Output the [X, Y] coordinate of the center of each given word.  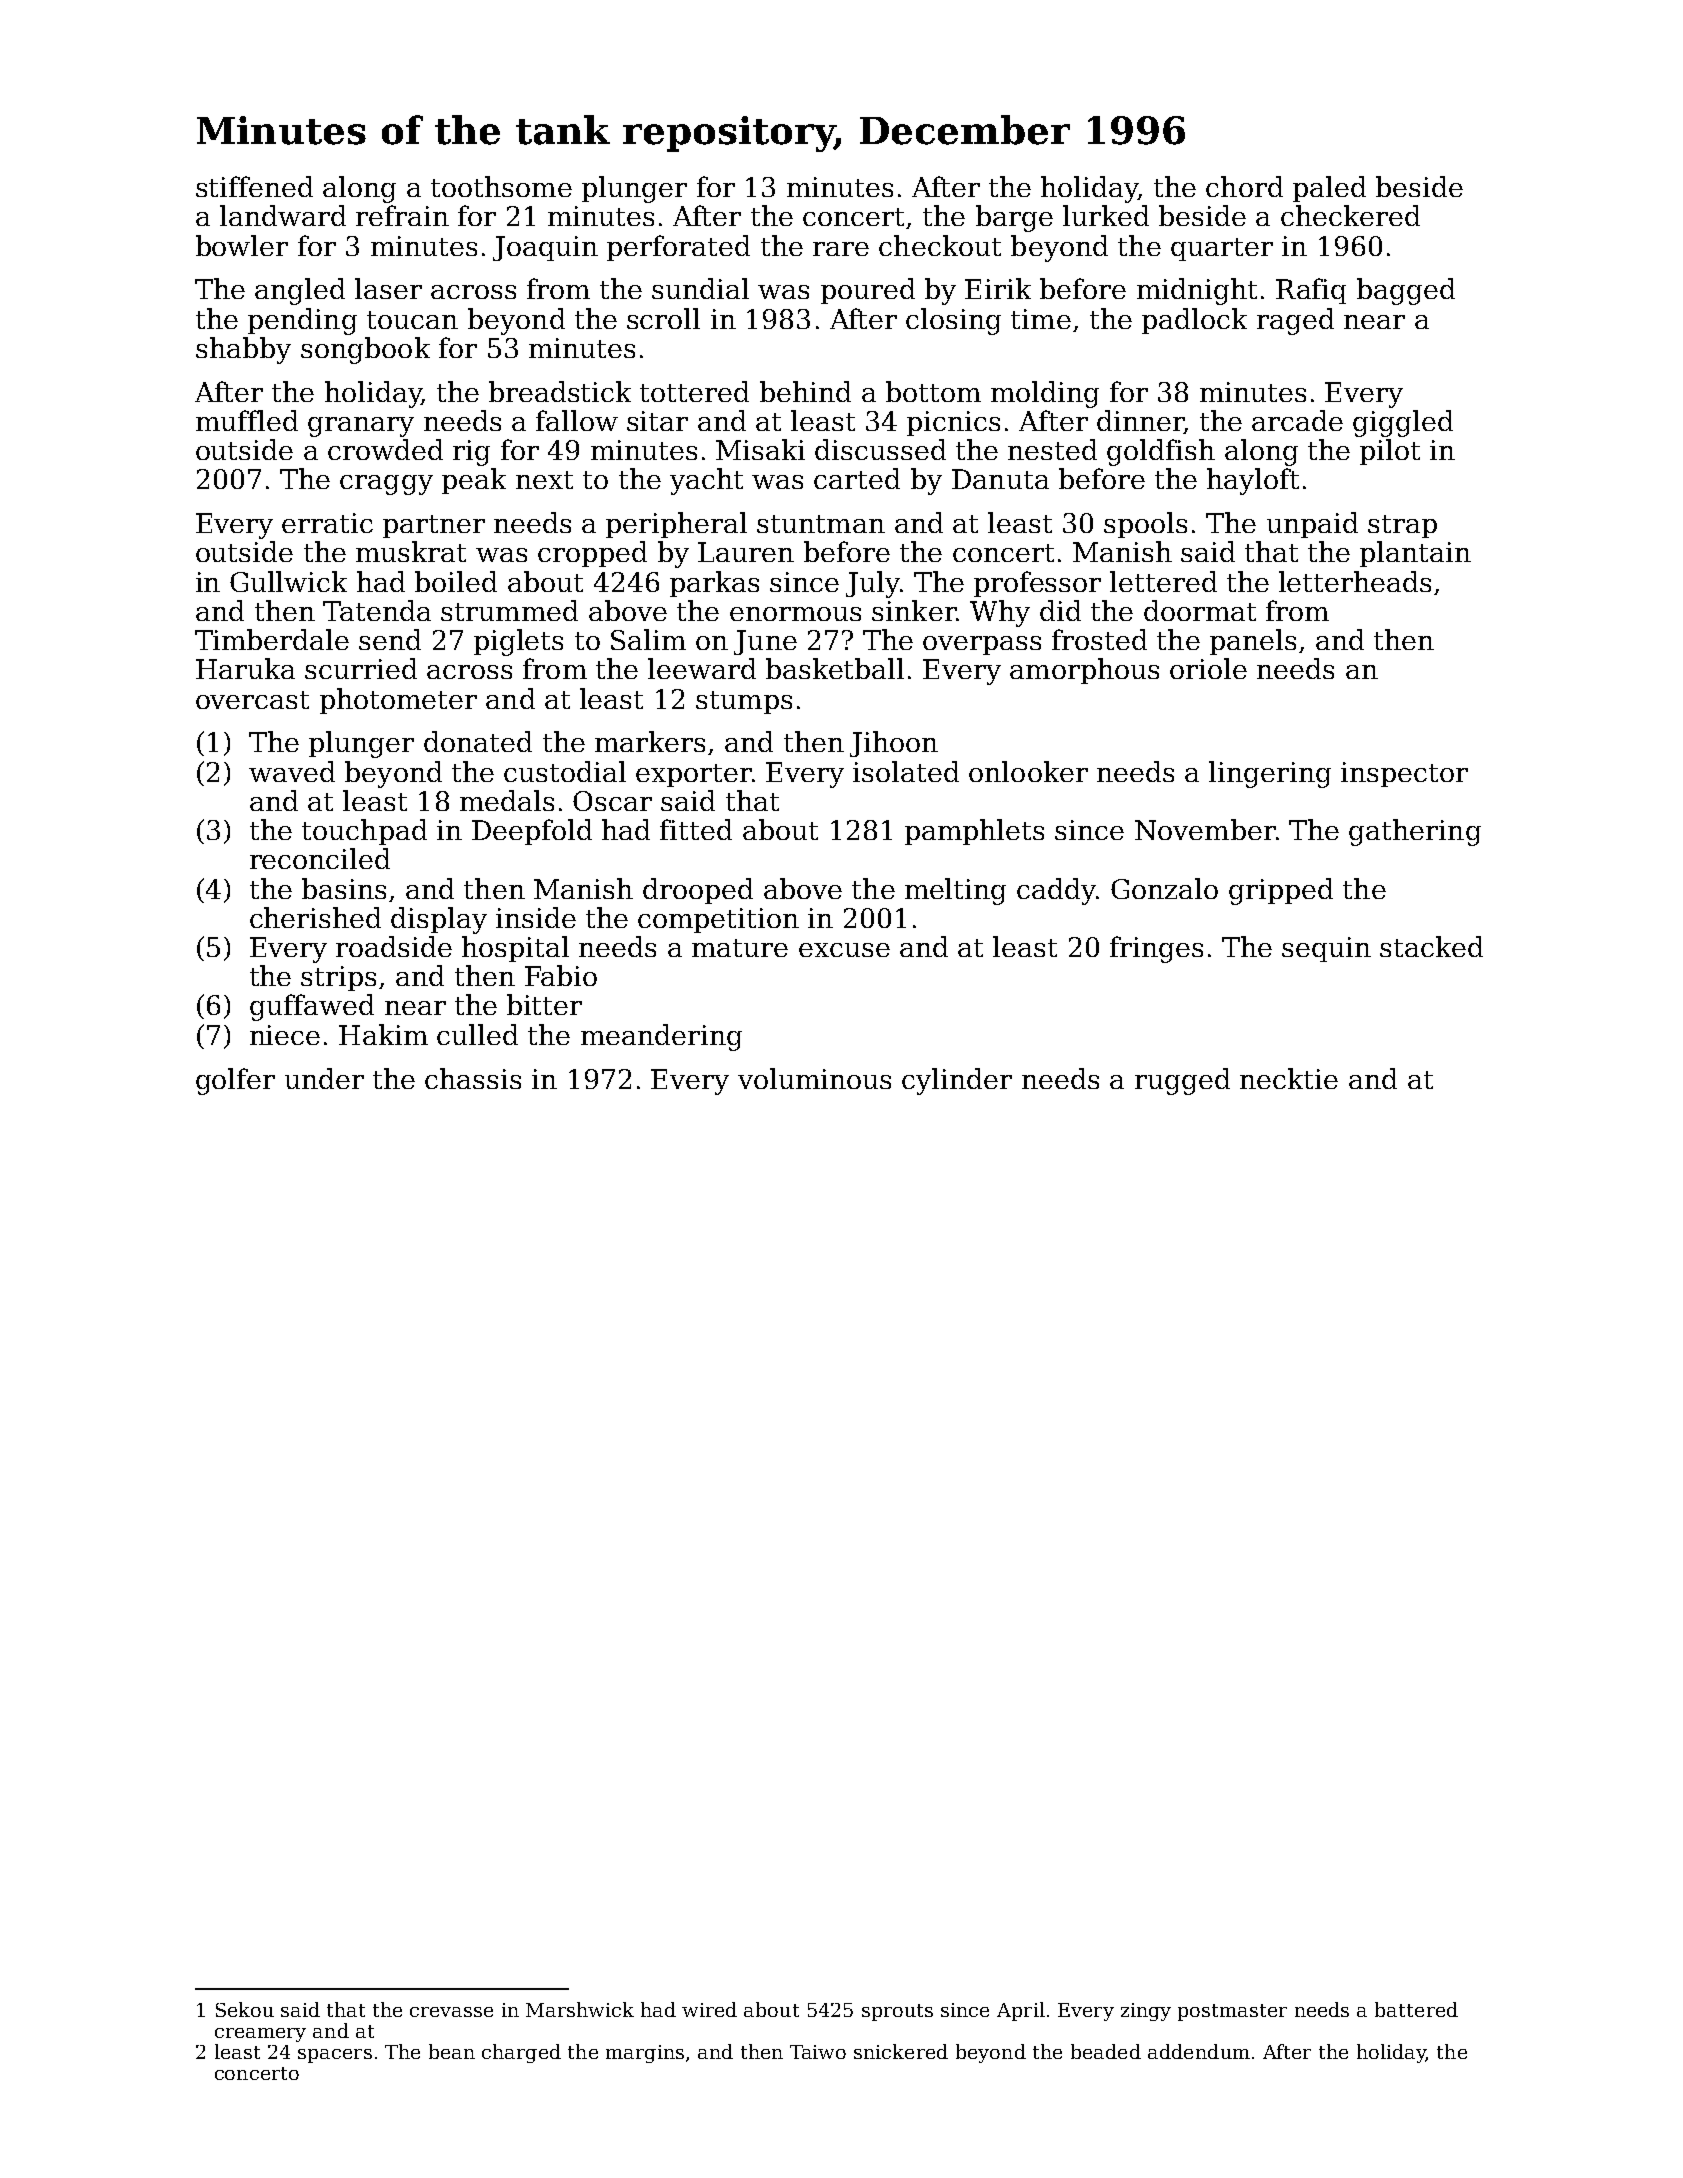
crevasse [451, 2012]
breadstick [560, 391]
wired [709, 2009]
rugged [1182, 1081]
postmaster [1232, 2012]
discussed [880, 449]
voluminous [814, 1078]
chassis [473, 1078]
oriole [1208, 668]
